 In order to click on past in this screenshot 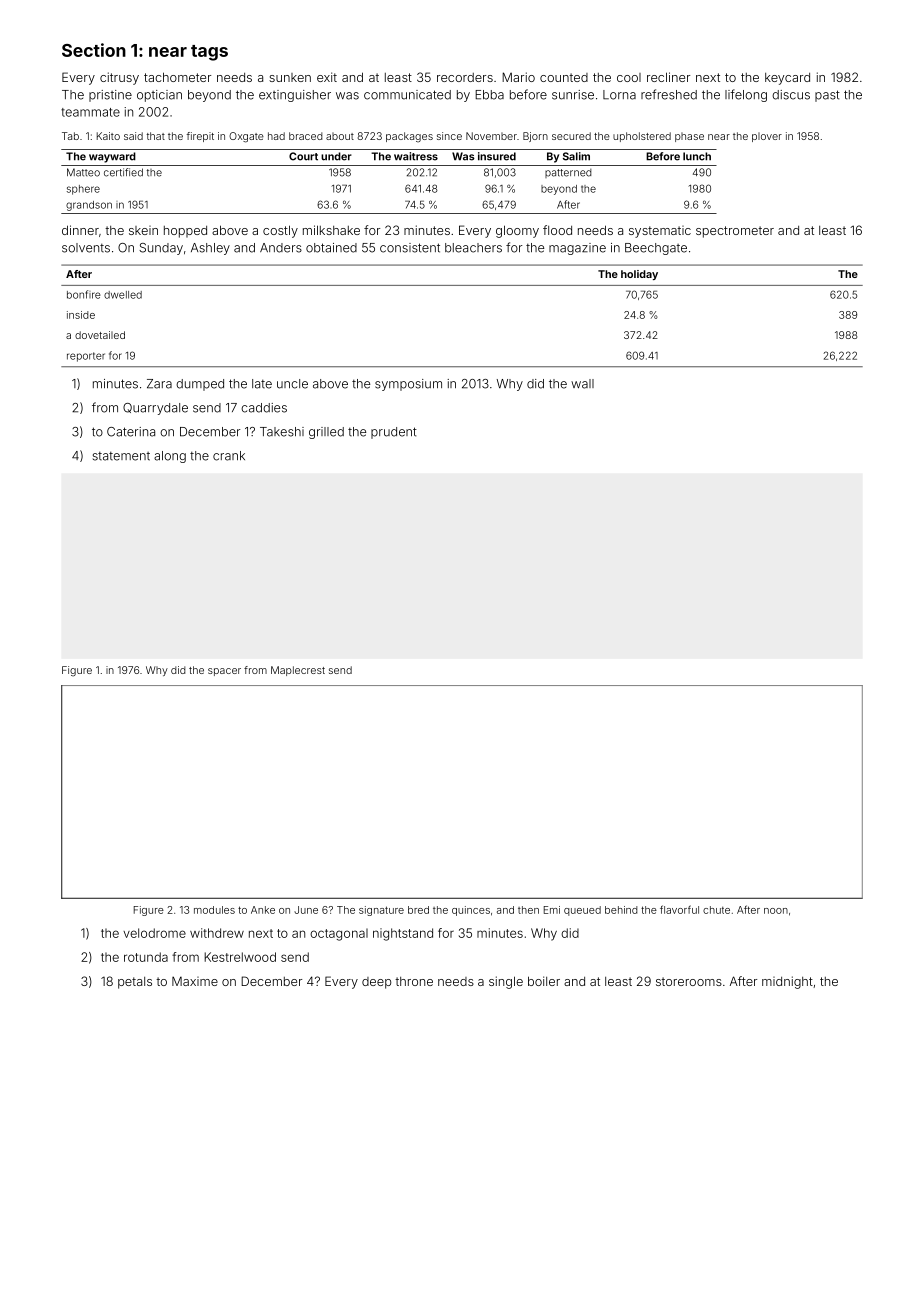, I will do `click(827, 96)`.
